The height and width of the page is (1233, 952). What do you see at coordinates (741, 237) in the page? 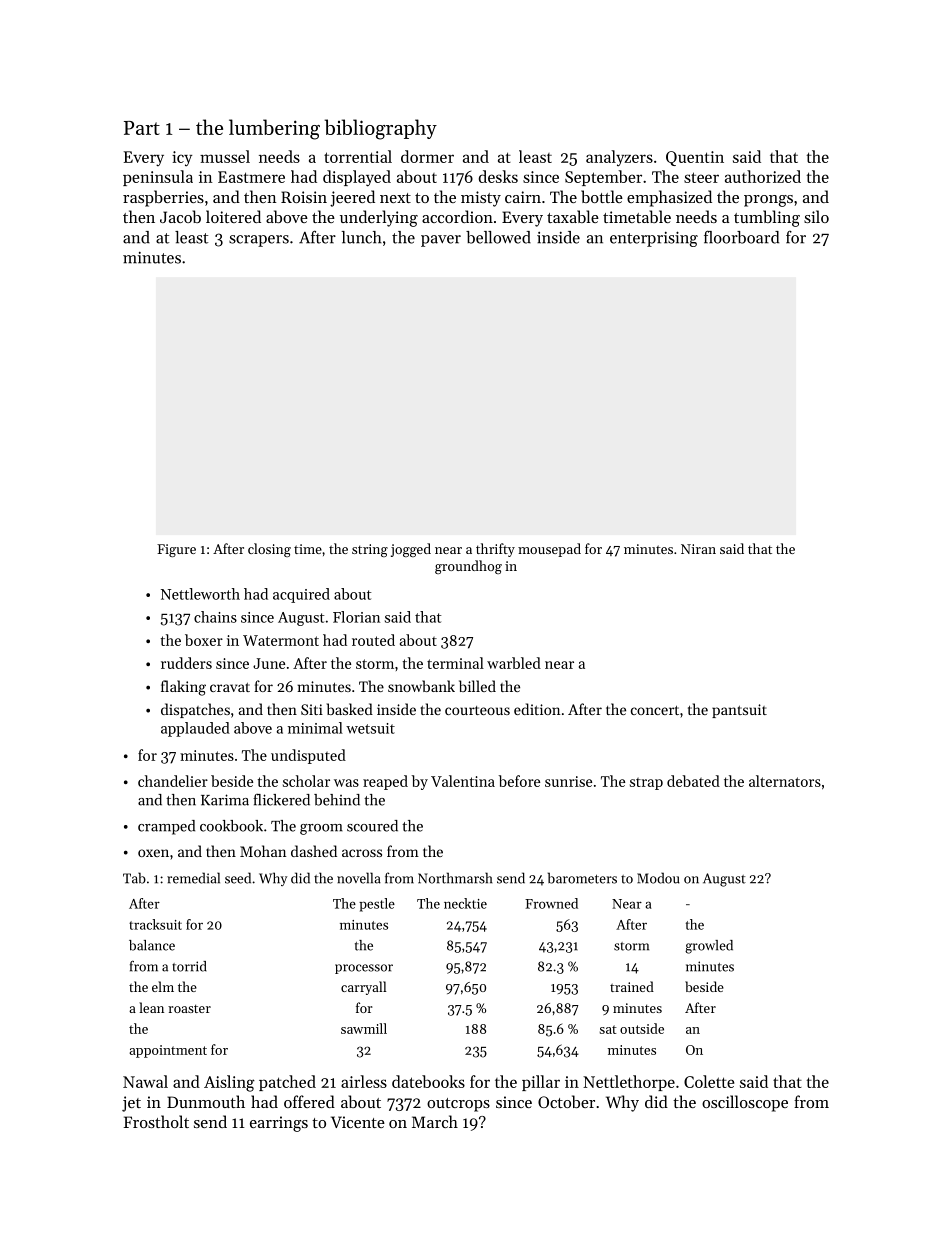
I see `floorboard` at bounding box center [741, 237].
